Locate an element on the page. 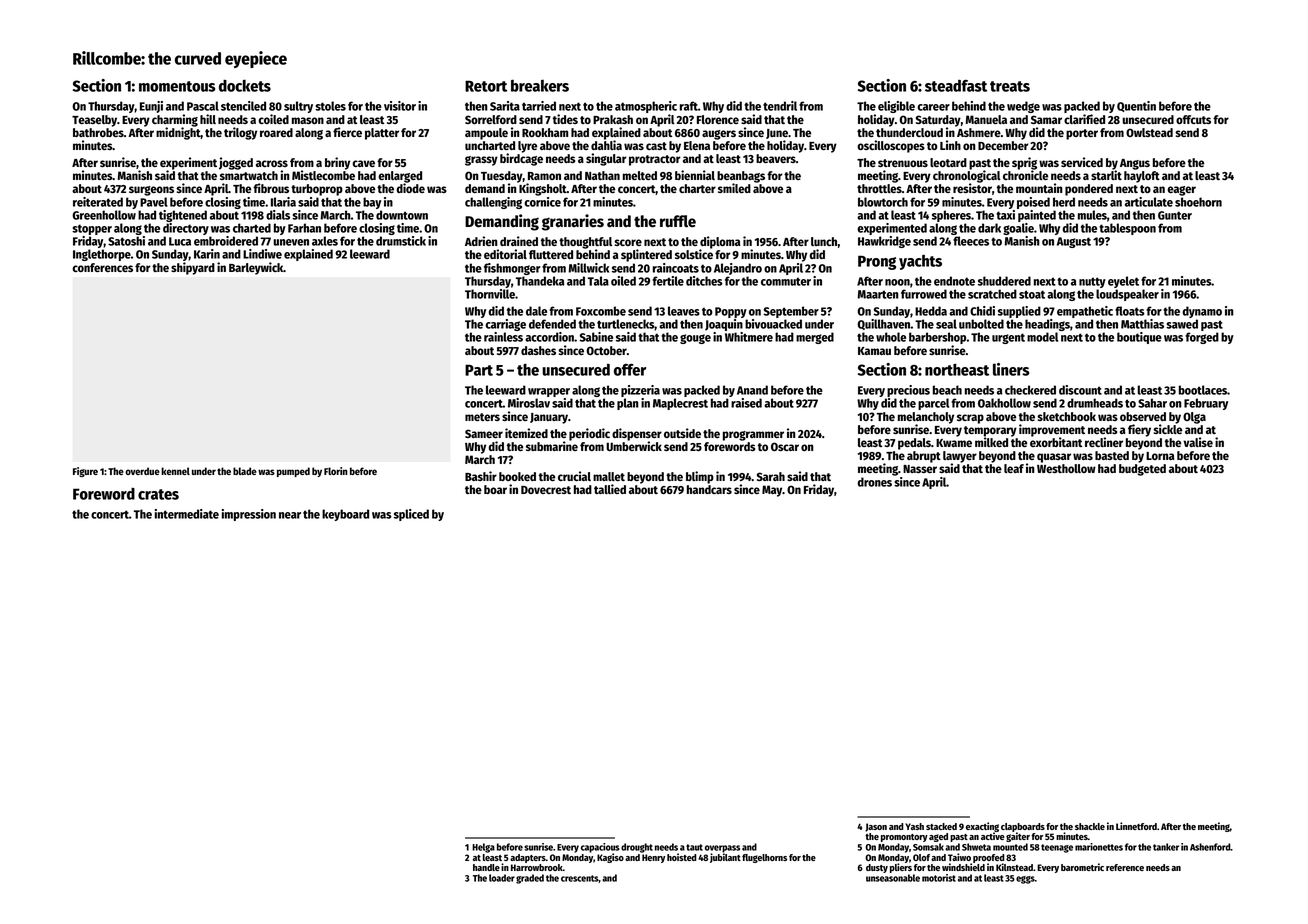 The width and height of the image is (1308, 924). Alejandro is located at coordinates (738, 269).
